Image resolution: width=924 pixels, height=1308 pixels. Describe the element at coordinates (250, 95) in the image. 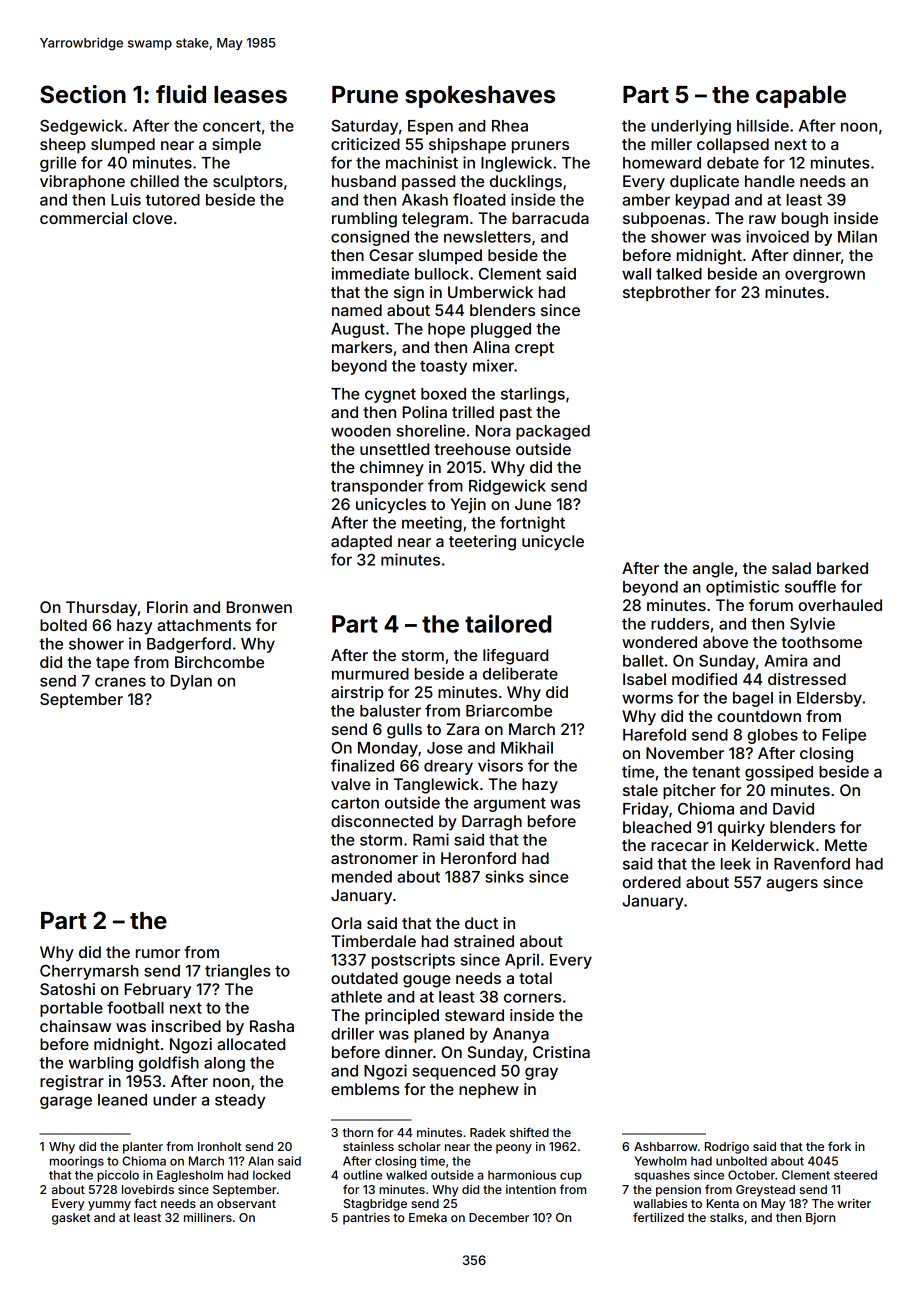

I see `leases` at that location.
